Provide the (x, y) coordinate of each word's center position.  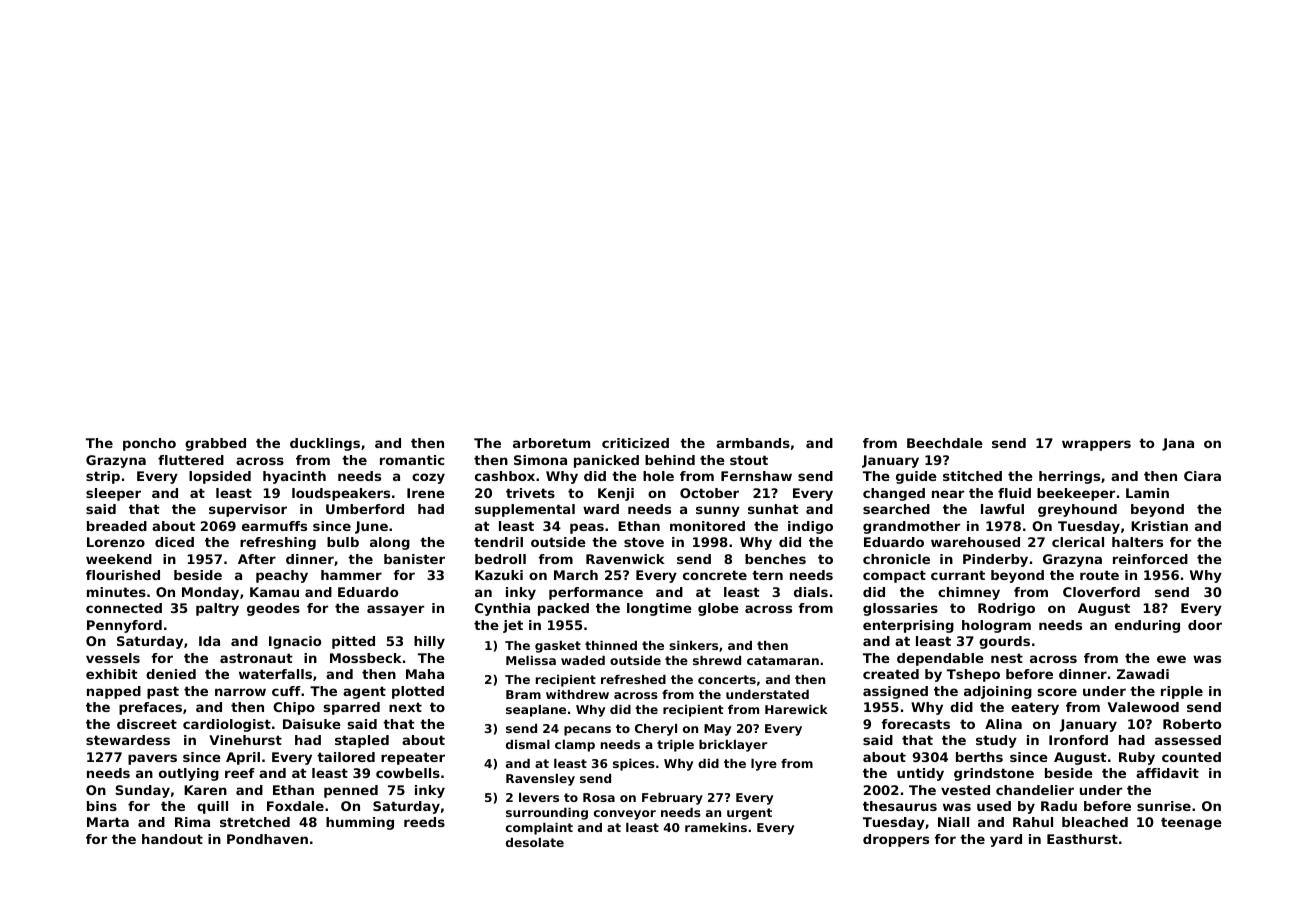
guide (916, 477)
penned (351, 791)
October (709, 493)
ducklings (325, 444)
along (390, 543)
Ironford (1078, 740)
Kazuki (499, 575)
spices (634, 765)
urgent (749, 814)
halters (1137, 542)
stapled (362, 741)
